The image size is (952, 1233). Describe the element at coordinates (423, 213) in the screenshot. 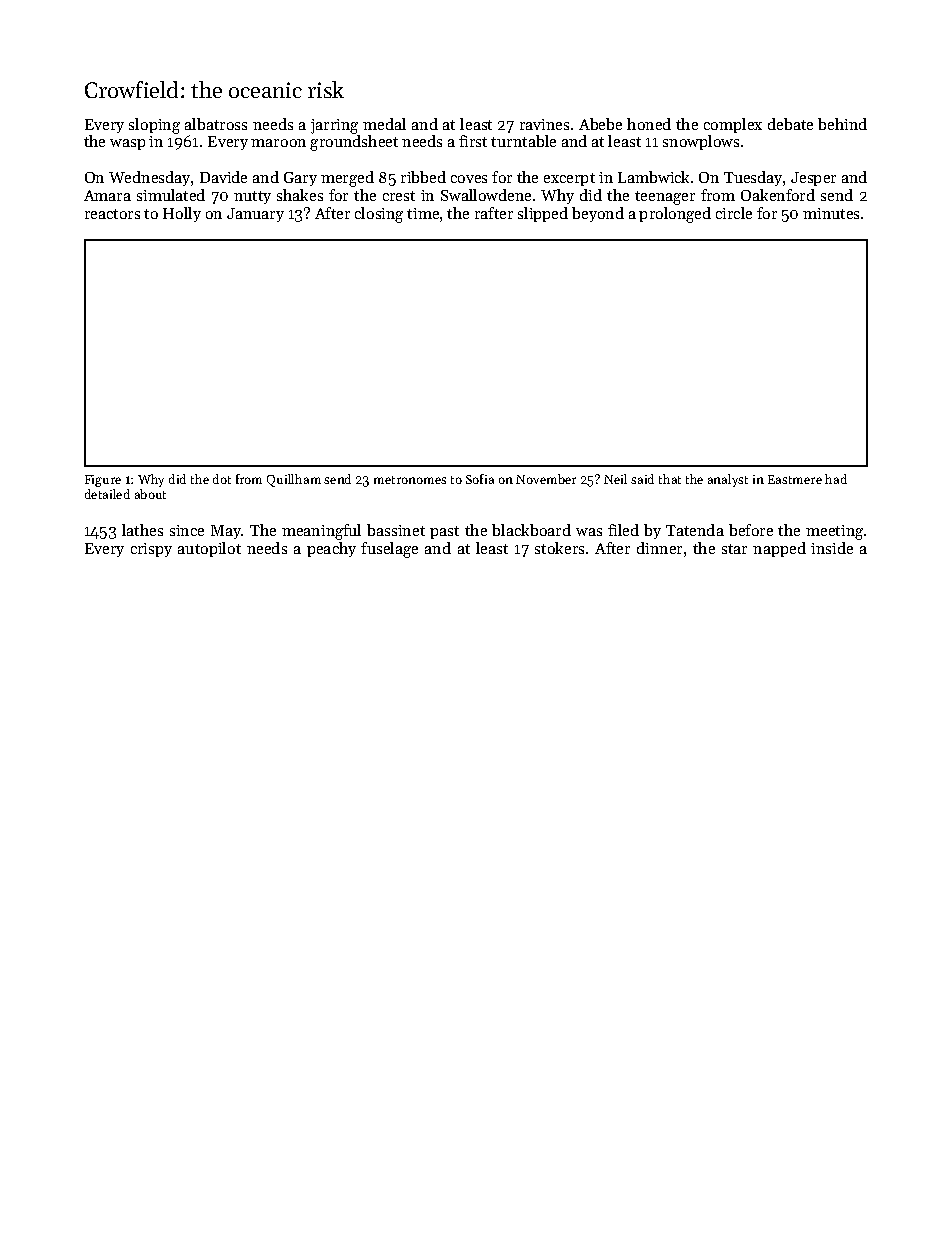

I see `time` at that location.
